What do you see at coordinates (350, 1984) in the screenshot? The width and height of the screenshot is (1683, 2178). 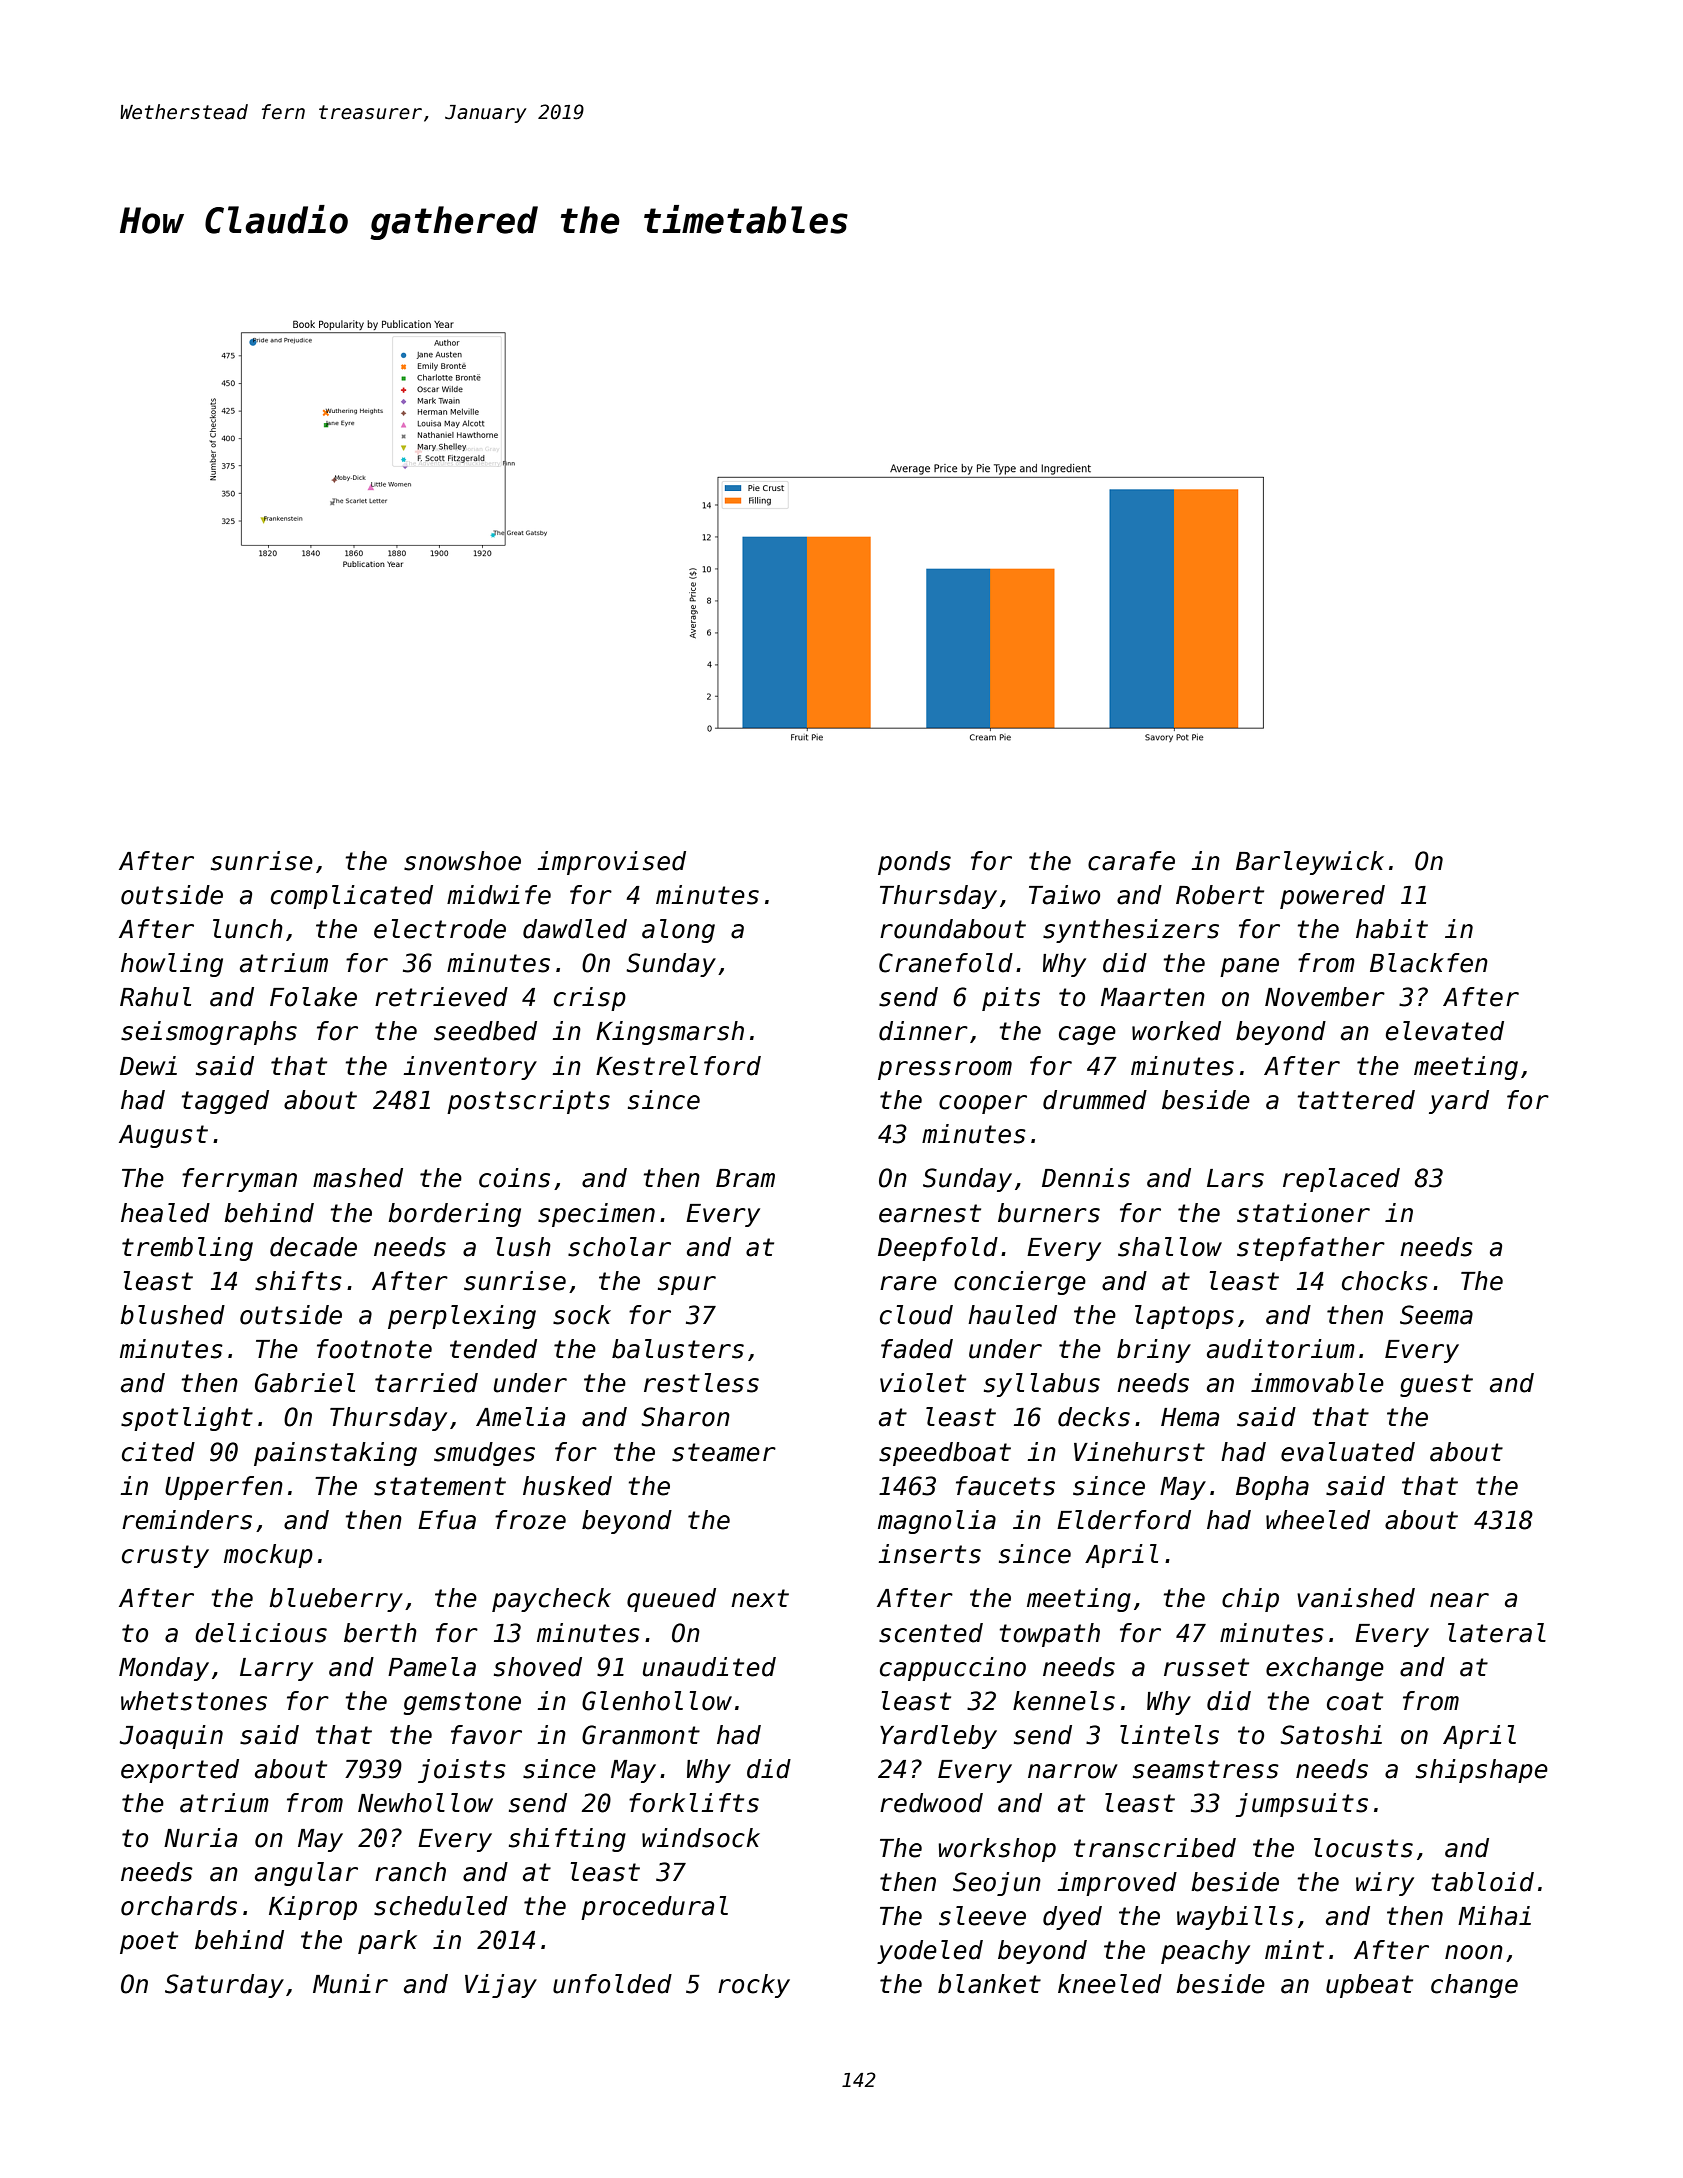 I see `Munir` at bounding box center [350, 1984].
